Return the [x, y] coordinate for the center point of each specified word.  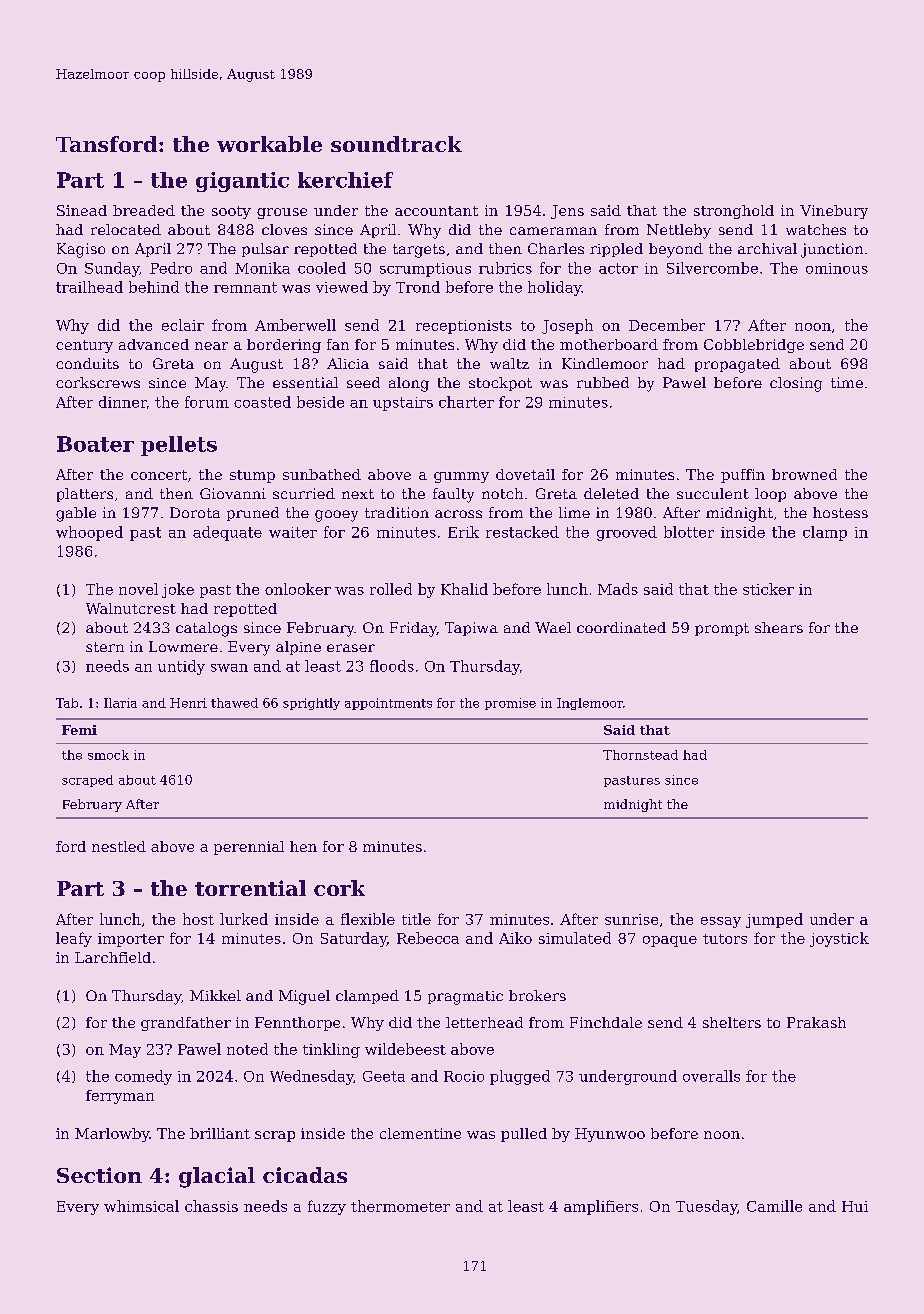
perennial [249, 848]
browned [804, 474]
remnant [245, 287]
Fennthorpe [297, 1024]
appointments [388, 704]
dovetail [525, 474]
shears [779, 627]
